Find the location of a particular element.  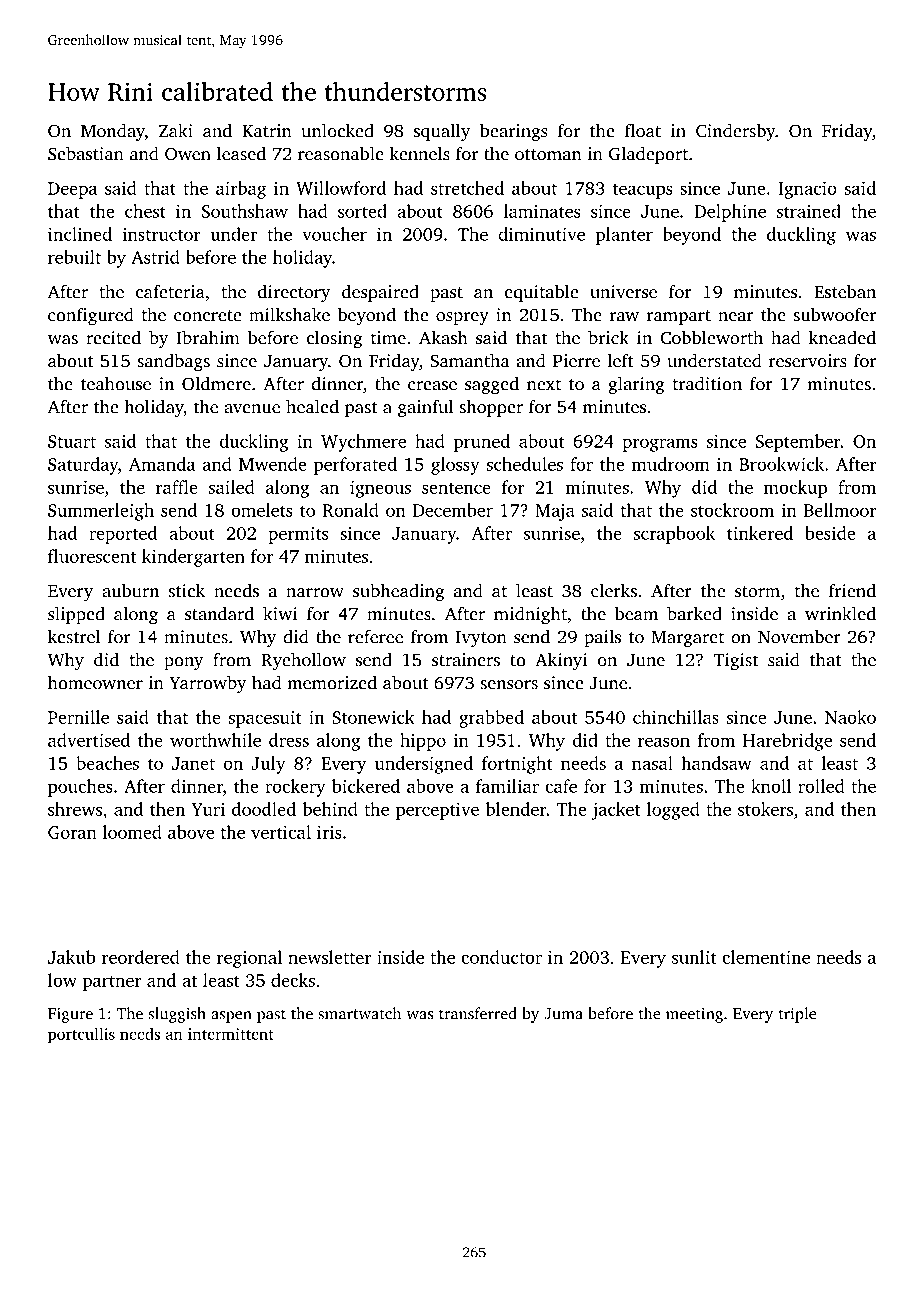

float is located at coordinates (643, 130).
